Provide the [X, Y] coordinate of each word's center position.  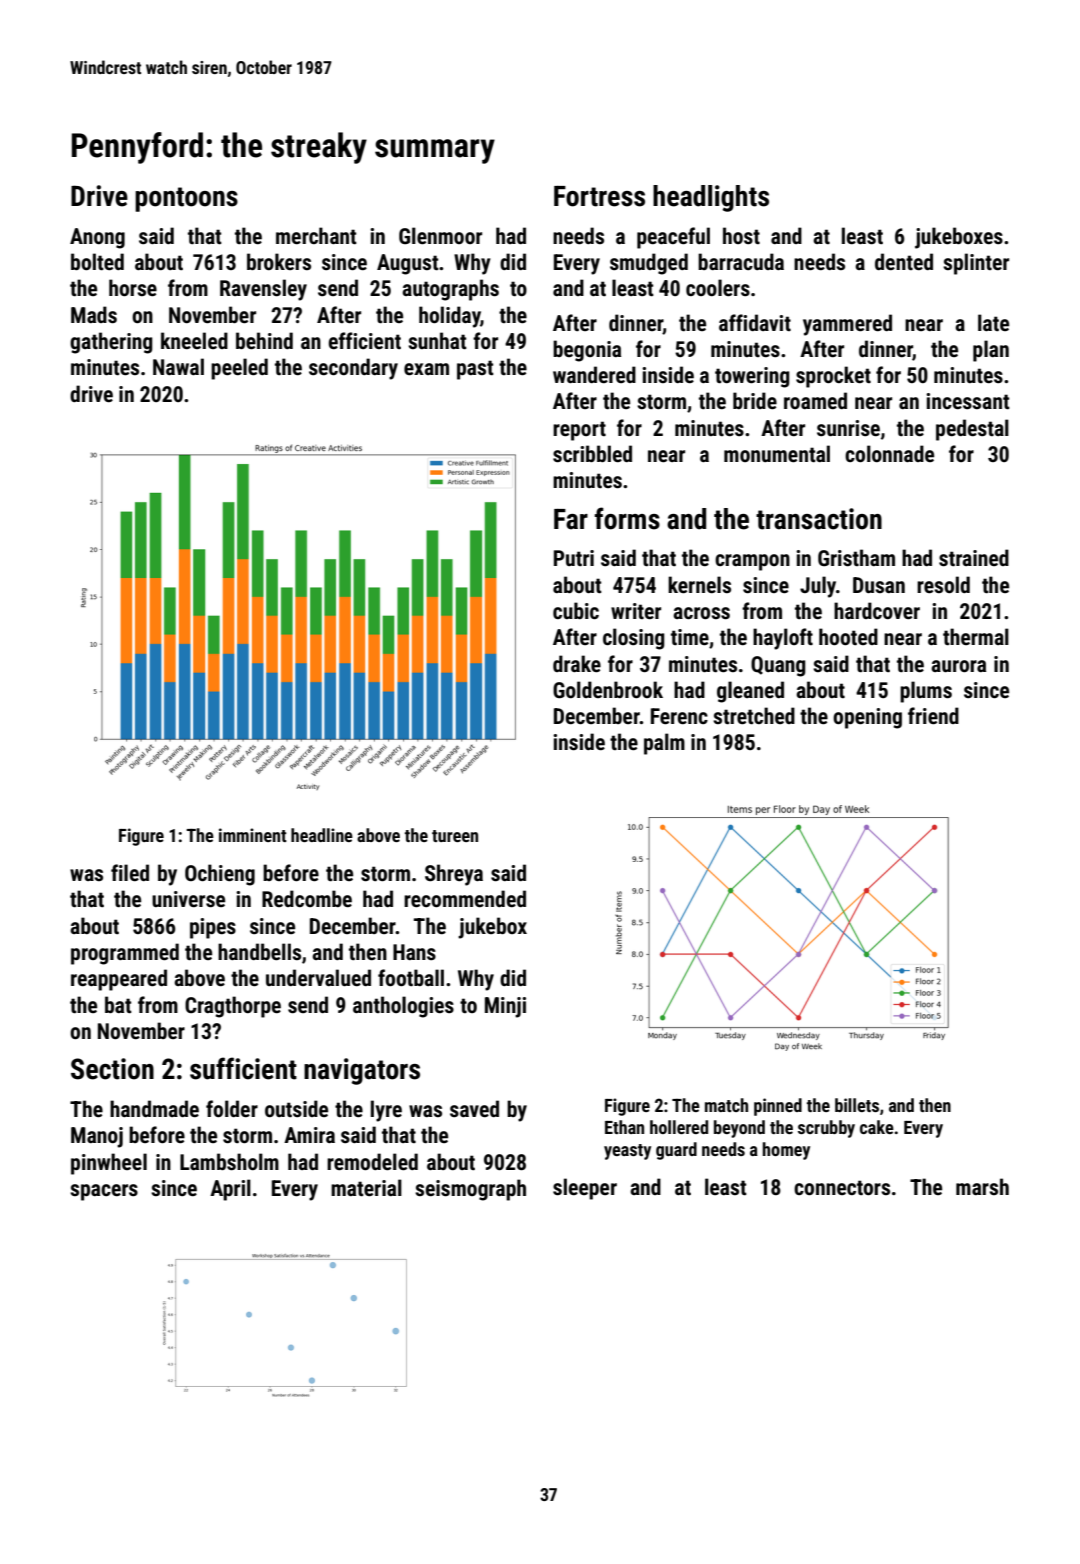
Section [112, 1069]
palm [664, 744]
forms [627, 518]
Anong [97, 238]
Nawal [178, 366]
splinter [976, 264]
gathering [111, 343]
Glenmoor [440, 236]
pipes [213, 928]
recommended [465, 899]
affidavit [755, 322]
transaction [819, 519]
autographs [450, 290]
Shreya [454, 875]
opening [867, 718]
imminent [253, 835]
